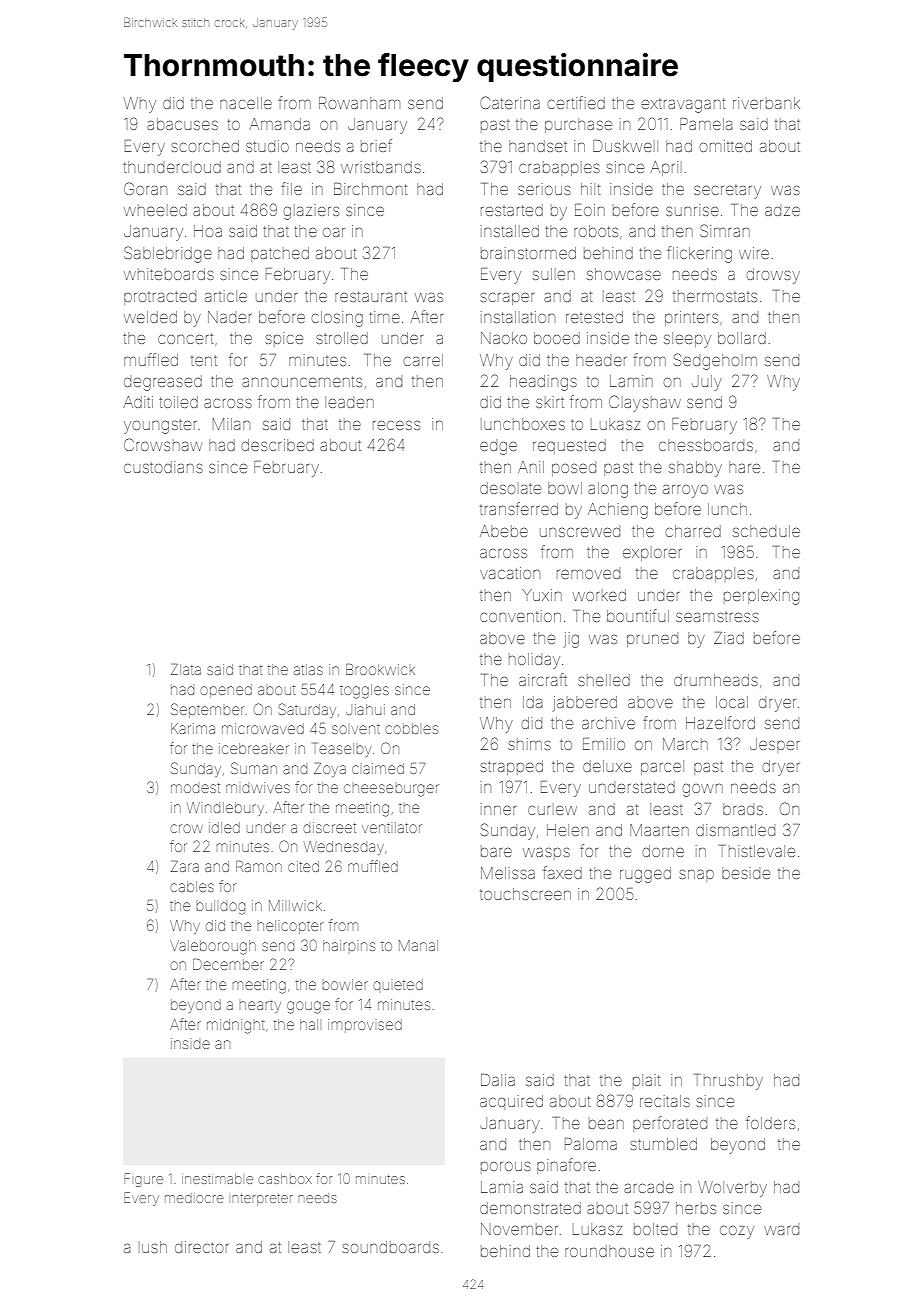 The height and width of the image is (1308, 924). What do you see at coordinates (302, 381) in the image?
I see `announcements` at bounding box center [302, 381].
